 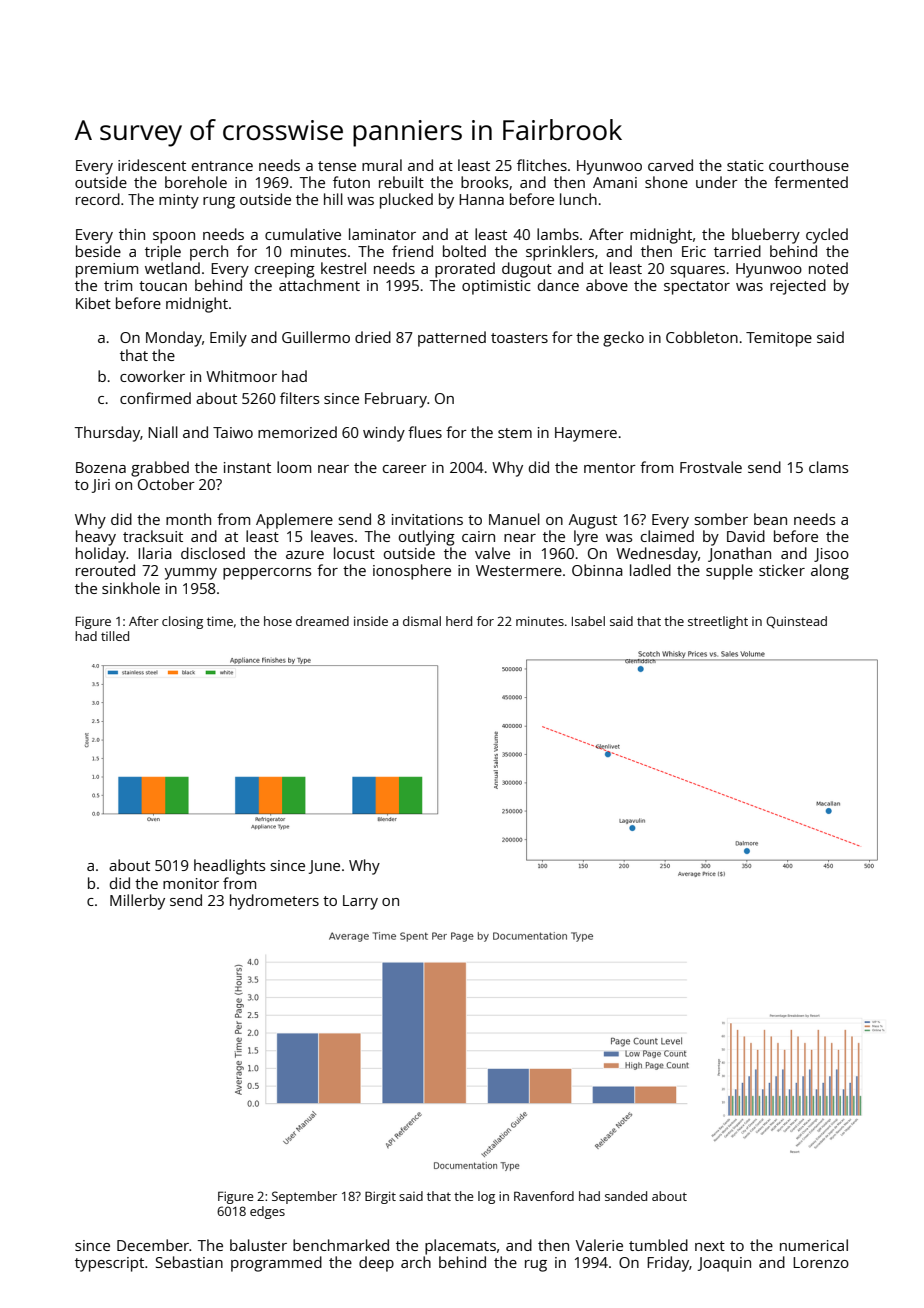 I want to click on sanded, so click(x=626, y=1196).
